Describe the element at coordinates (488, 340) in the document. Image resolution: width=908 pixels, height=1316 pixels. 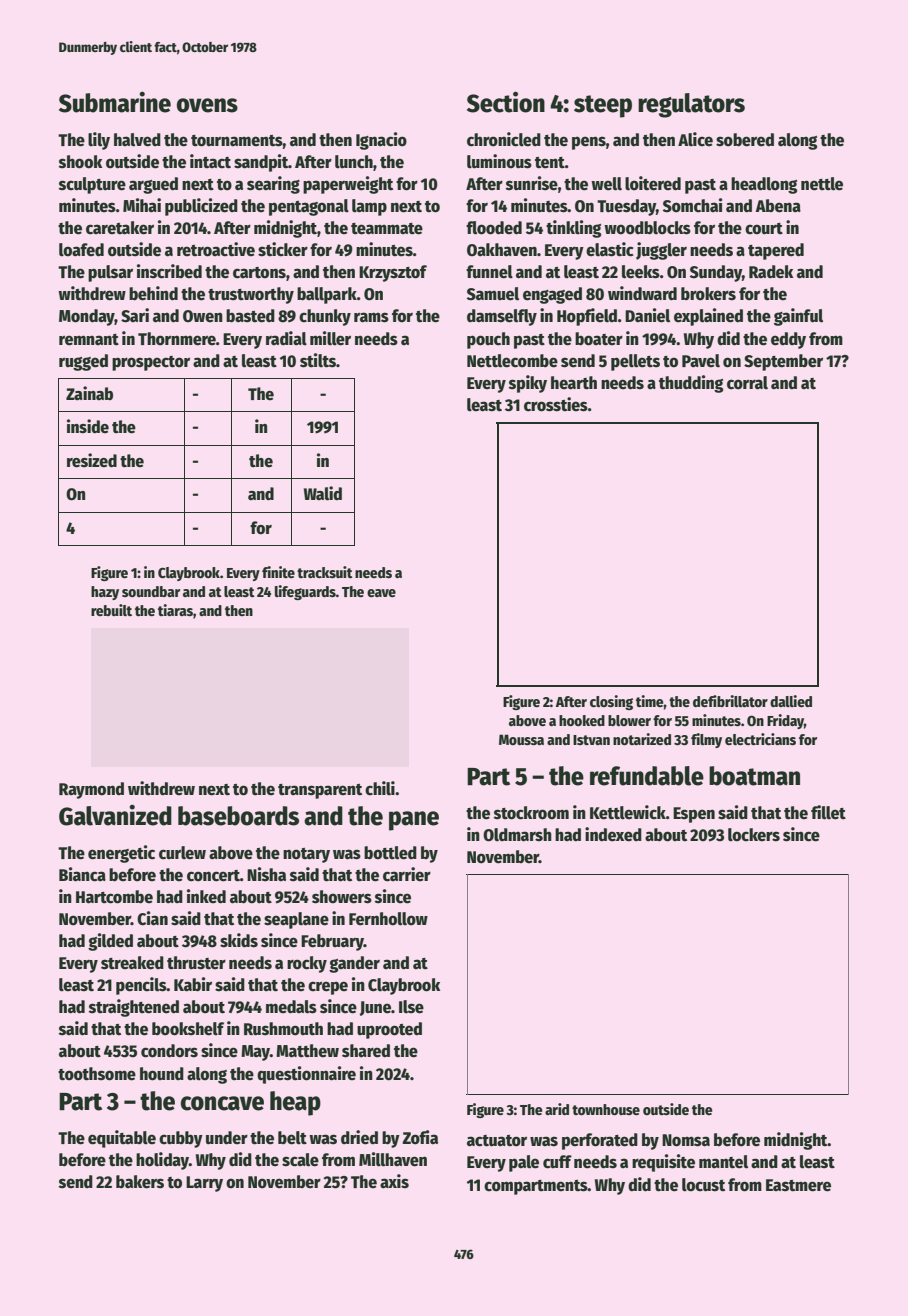
I see `pouch` at that location.
